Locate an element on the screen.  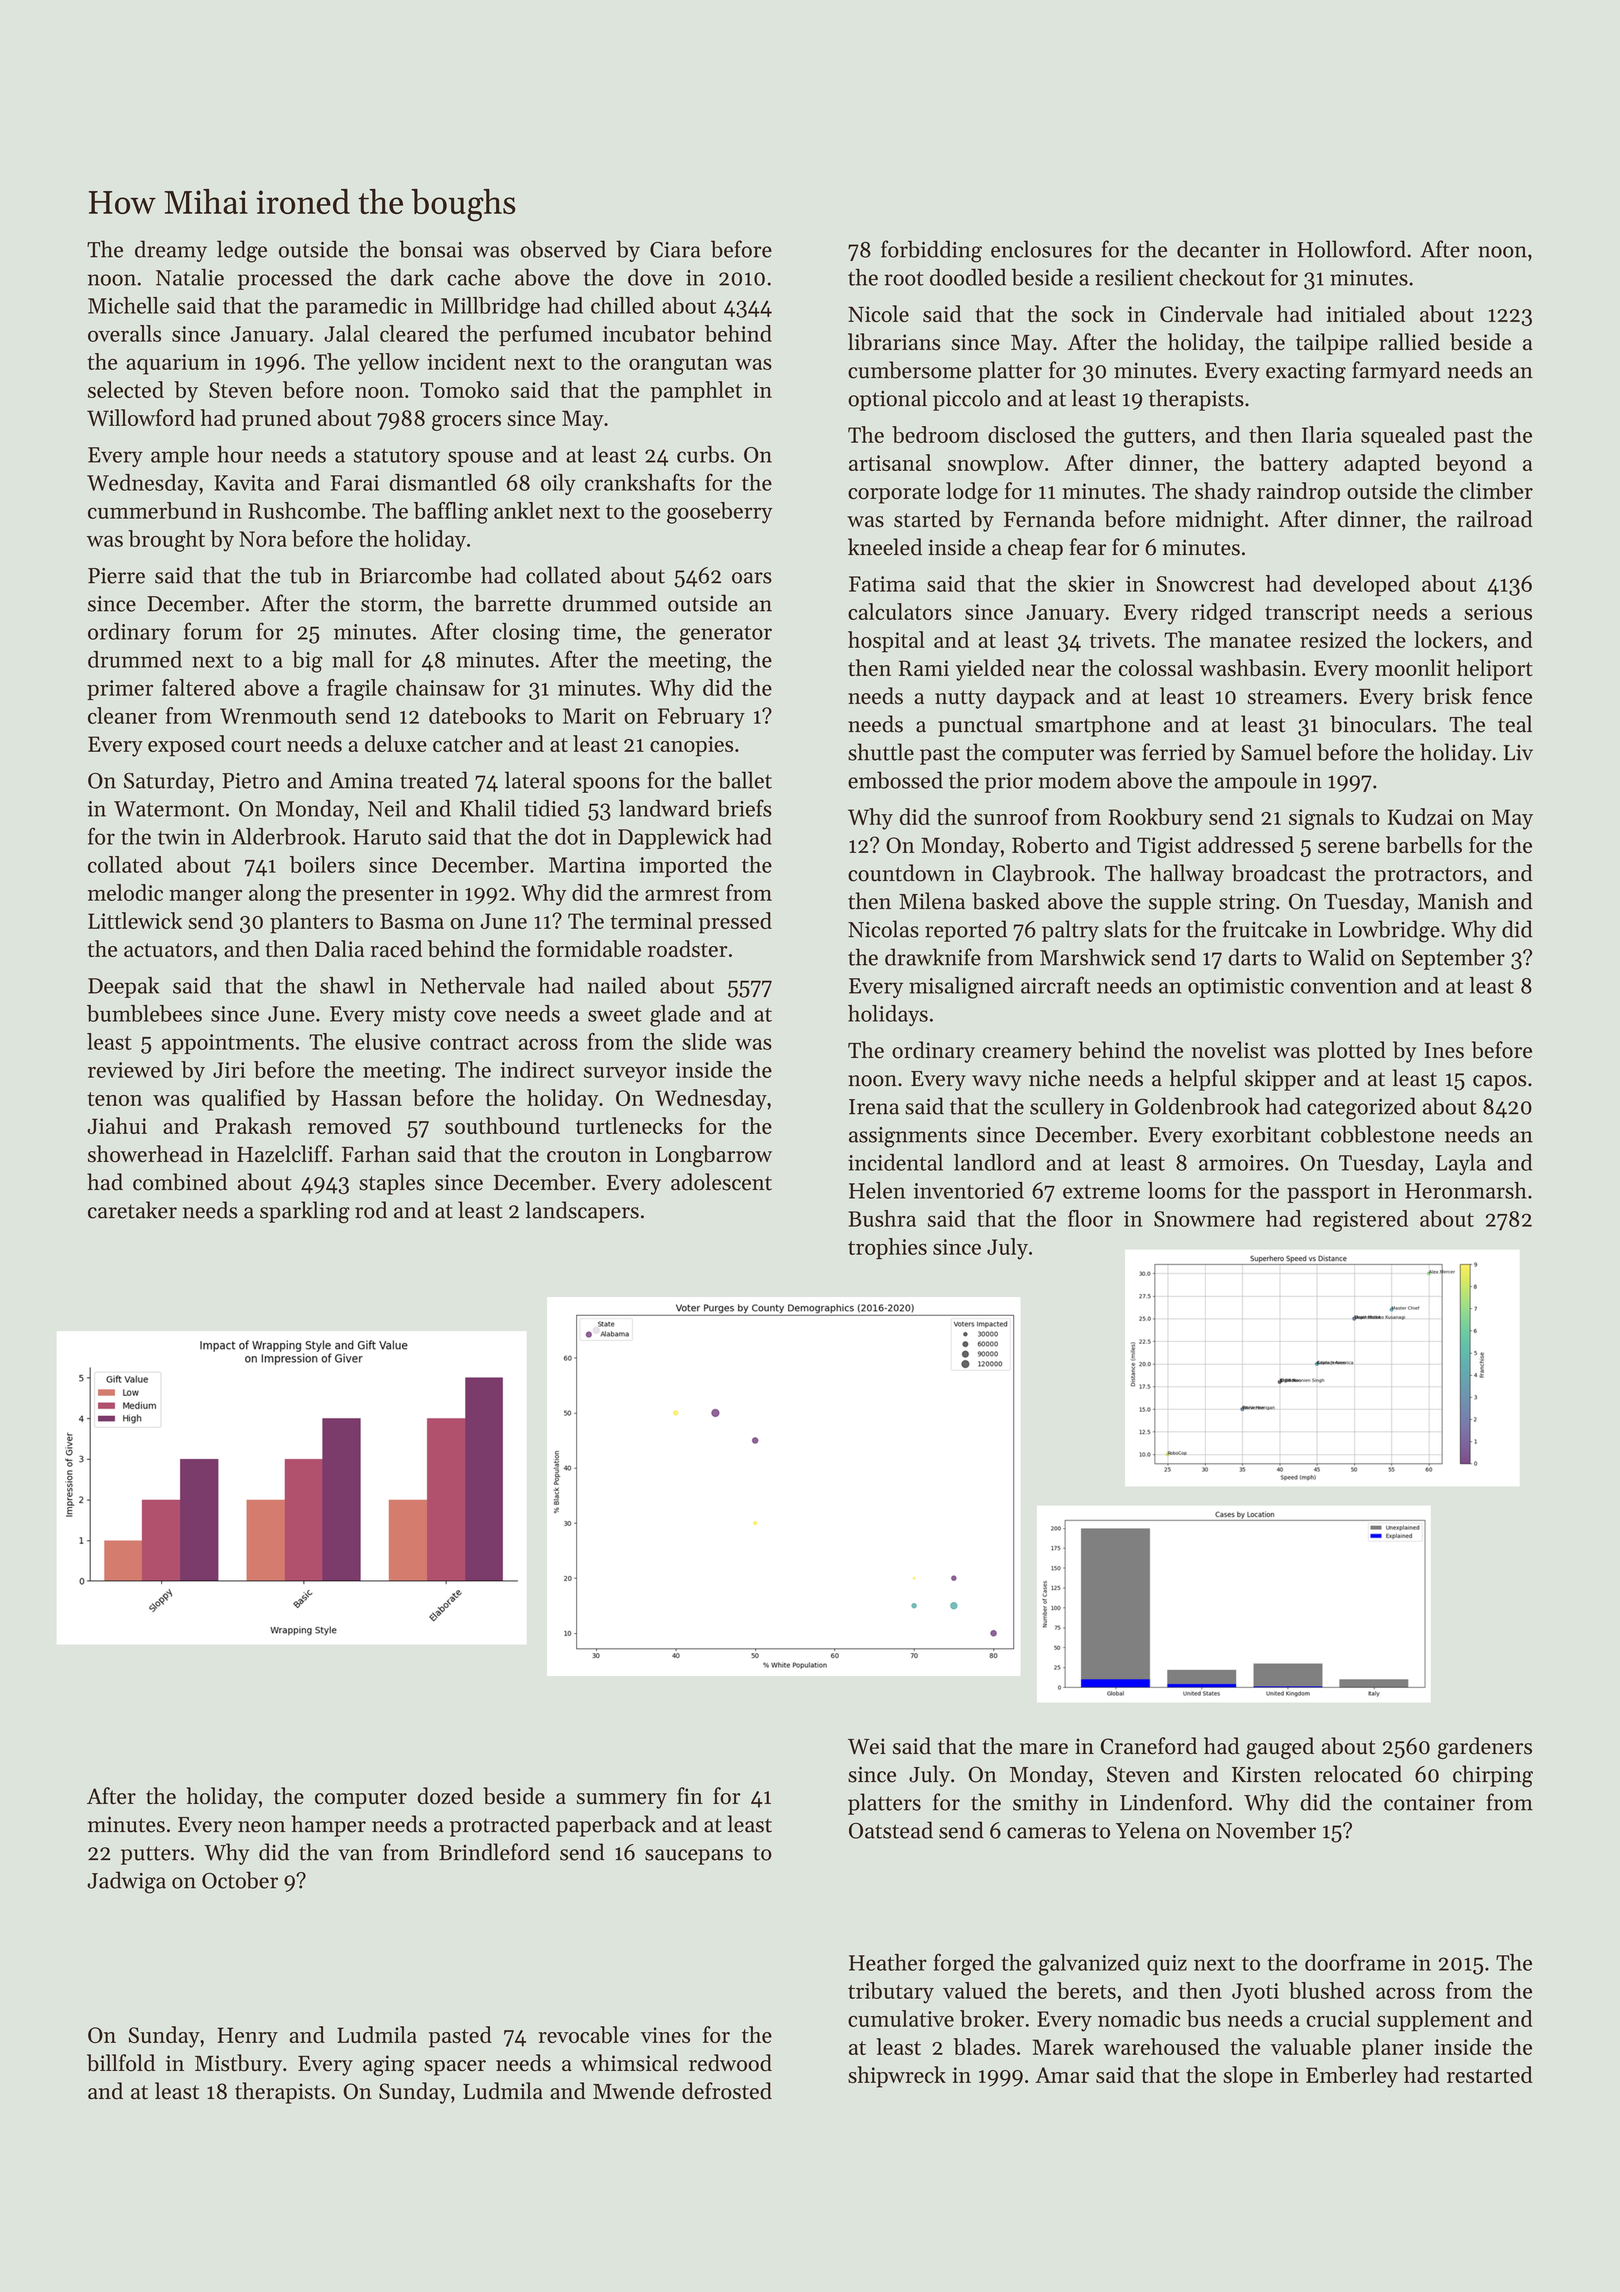
Mistbury is located at coordinates (238, 2065).
